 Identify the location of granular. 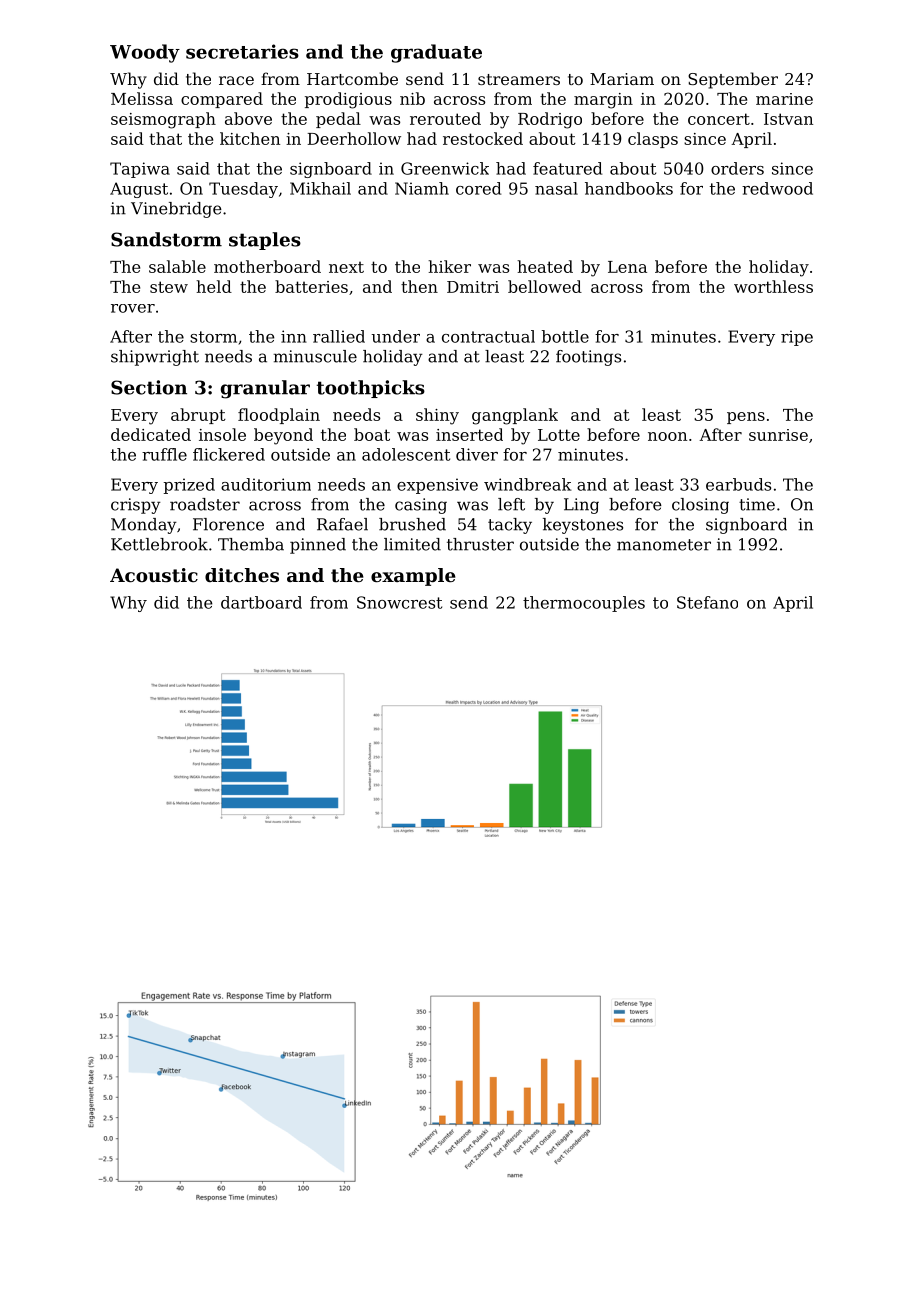
(265, 389).
